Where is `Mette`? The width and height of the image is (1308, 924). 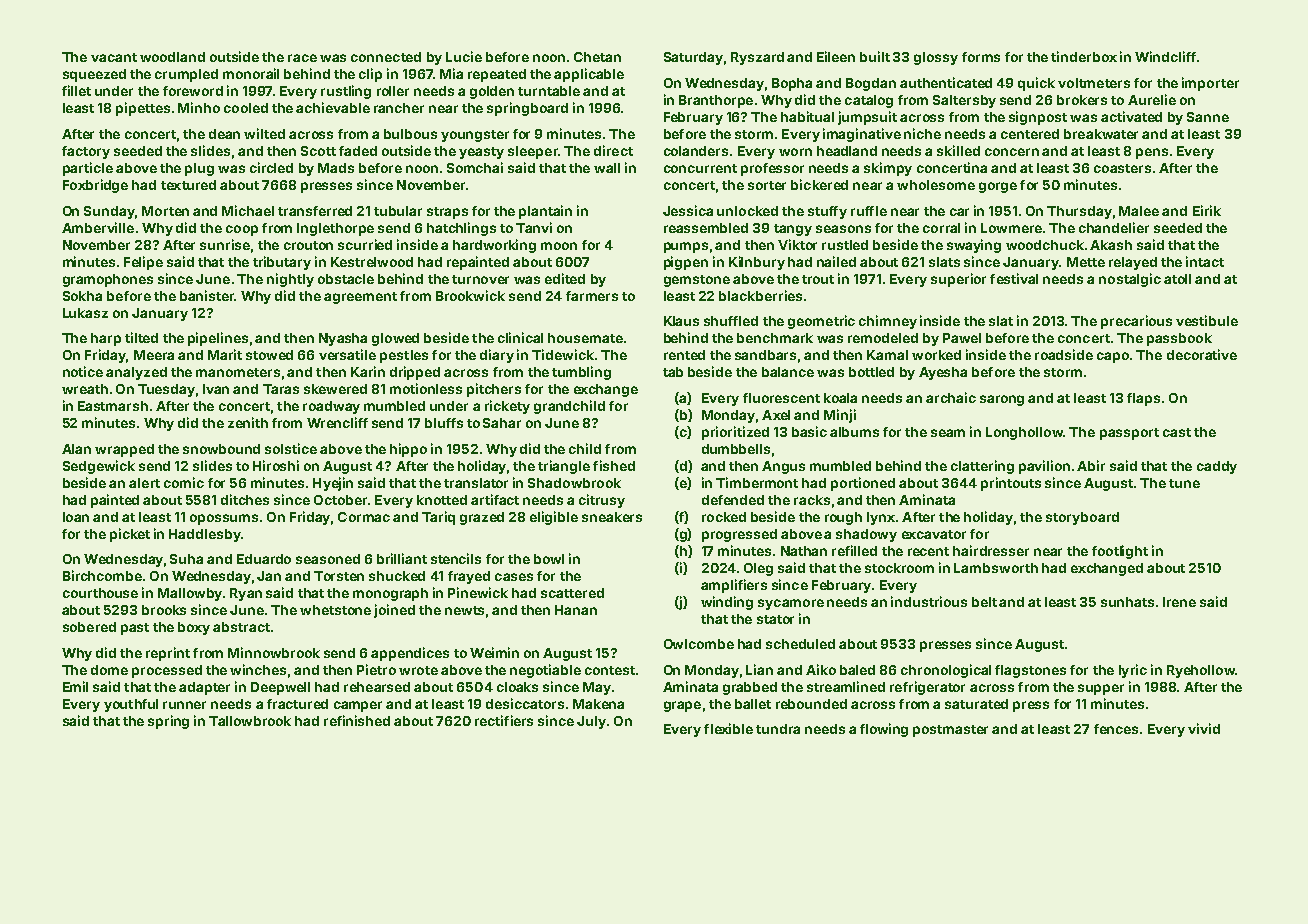
Mette is located at coordinates (1086, 262).
